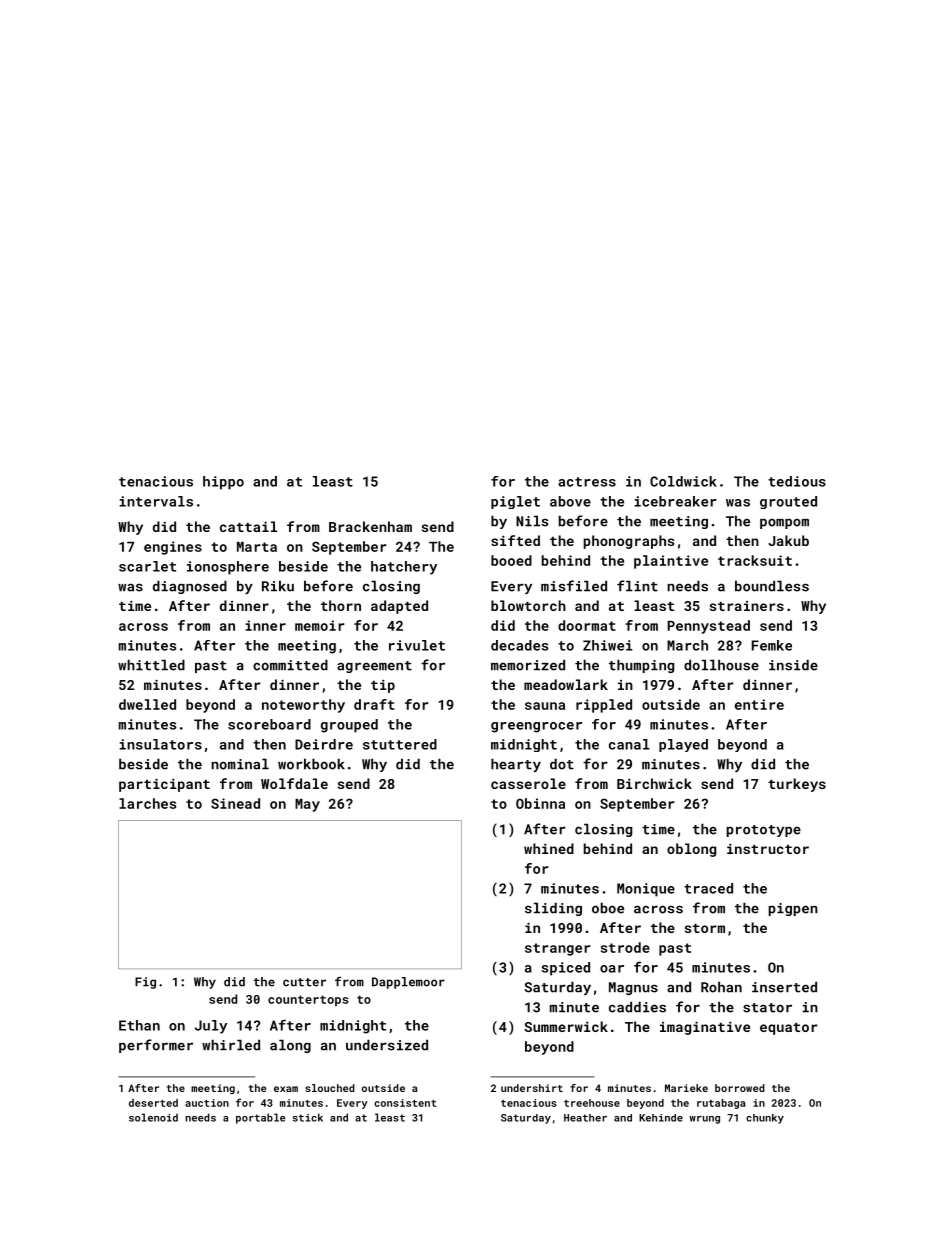 Image resolution: width=952 pixels, height=1233 pixels. What do you see at coordinates (515, 502) in the screenshot?
I see `piglet` at bounding box center [515, 502].
